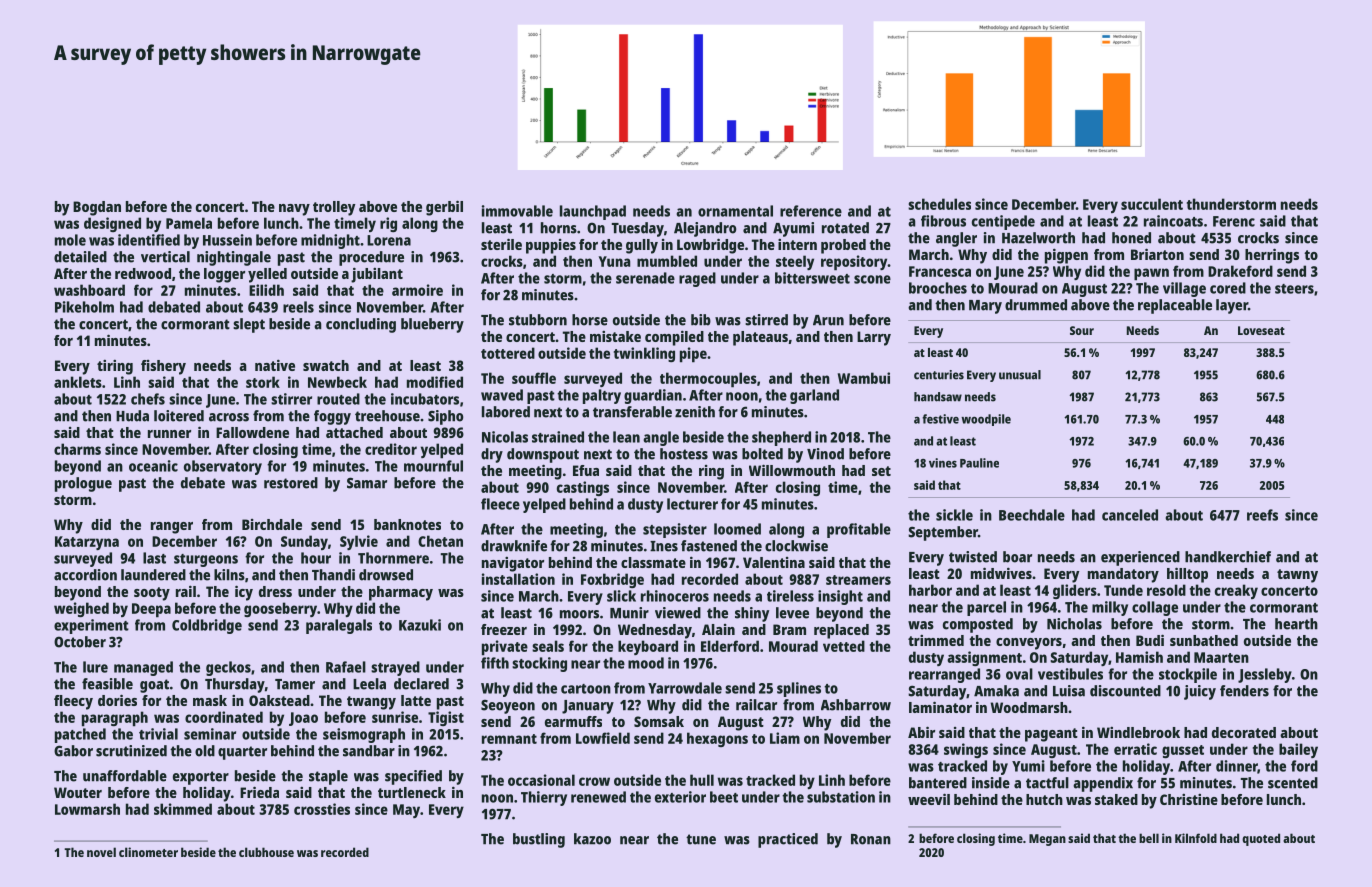 The height and width of the screenshot is (887, 1372). What do you see at coordinates (228, 668) in the screenshot?
I see `geckos` at bounding box center [228, 668].
